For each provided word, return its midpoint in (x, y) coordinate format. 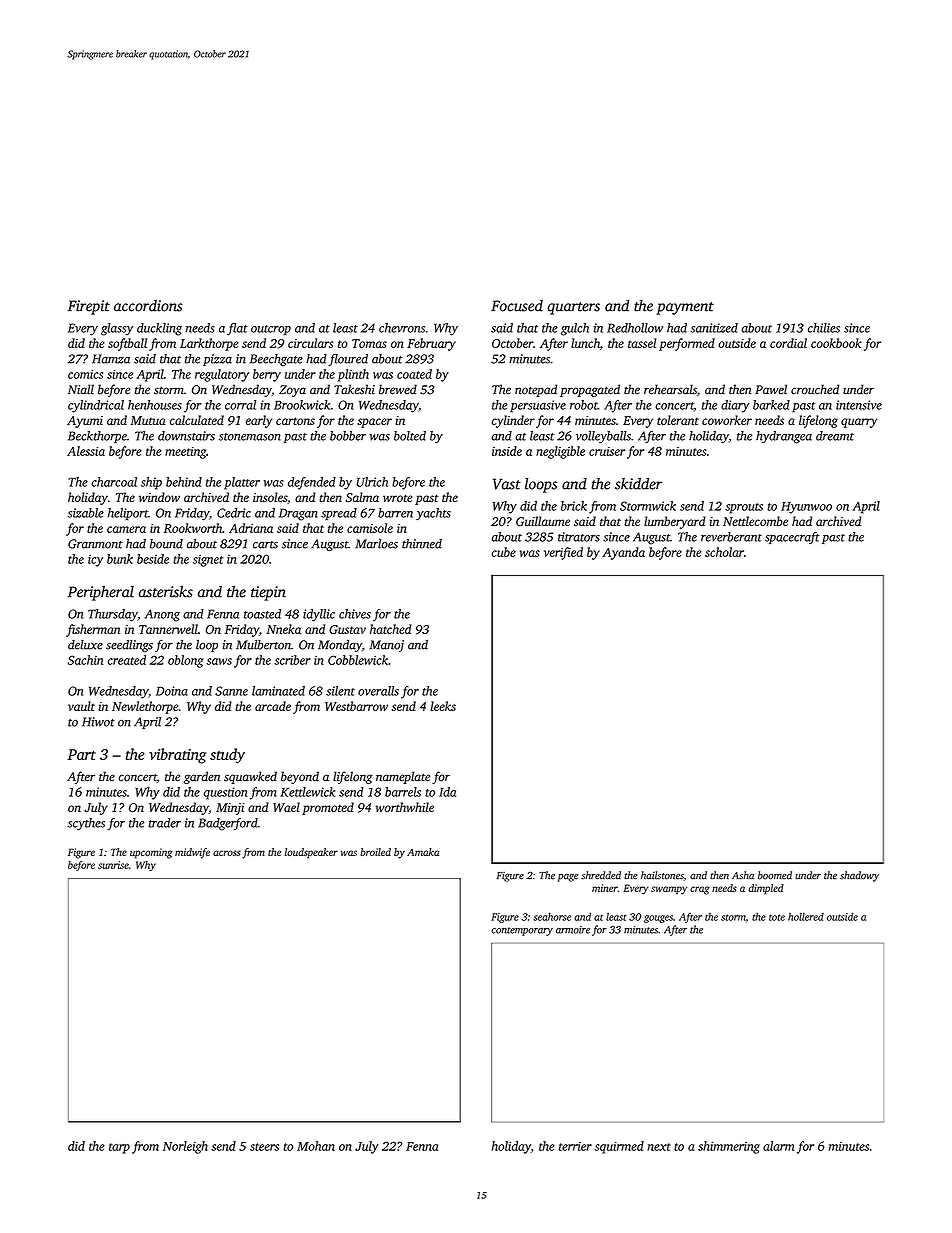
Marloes (376, 544)
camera (126, 529)
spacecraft (792, 538)
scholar (724, 552)
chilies (824, 328)
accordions (148, 305)
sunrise (113, 865)
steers (264, 1147)
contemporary (522, 931)
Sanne (231, 691)
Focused (517, 306)
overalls (378, 691)
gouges (658, 919)
